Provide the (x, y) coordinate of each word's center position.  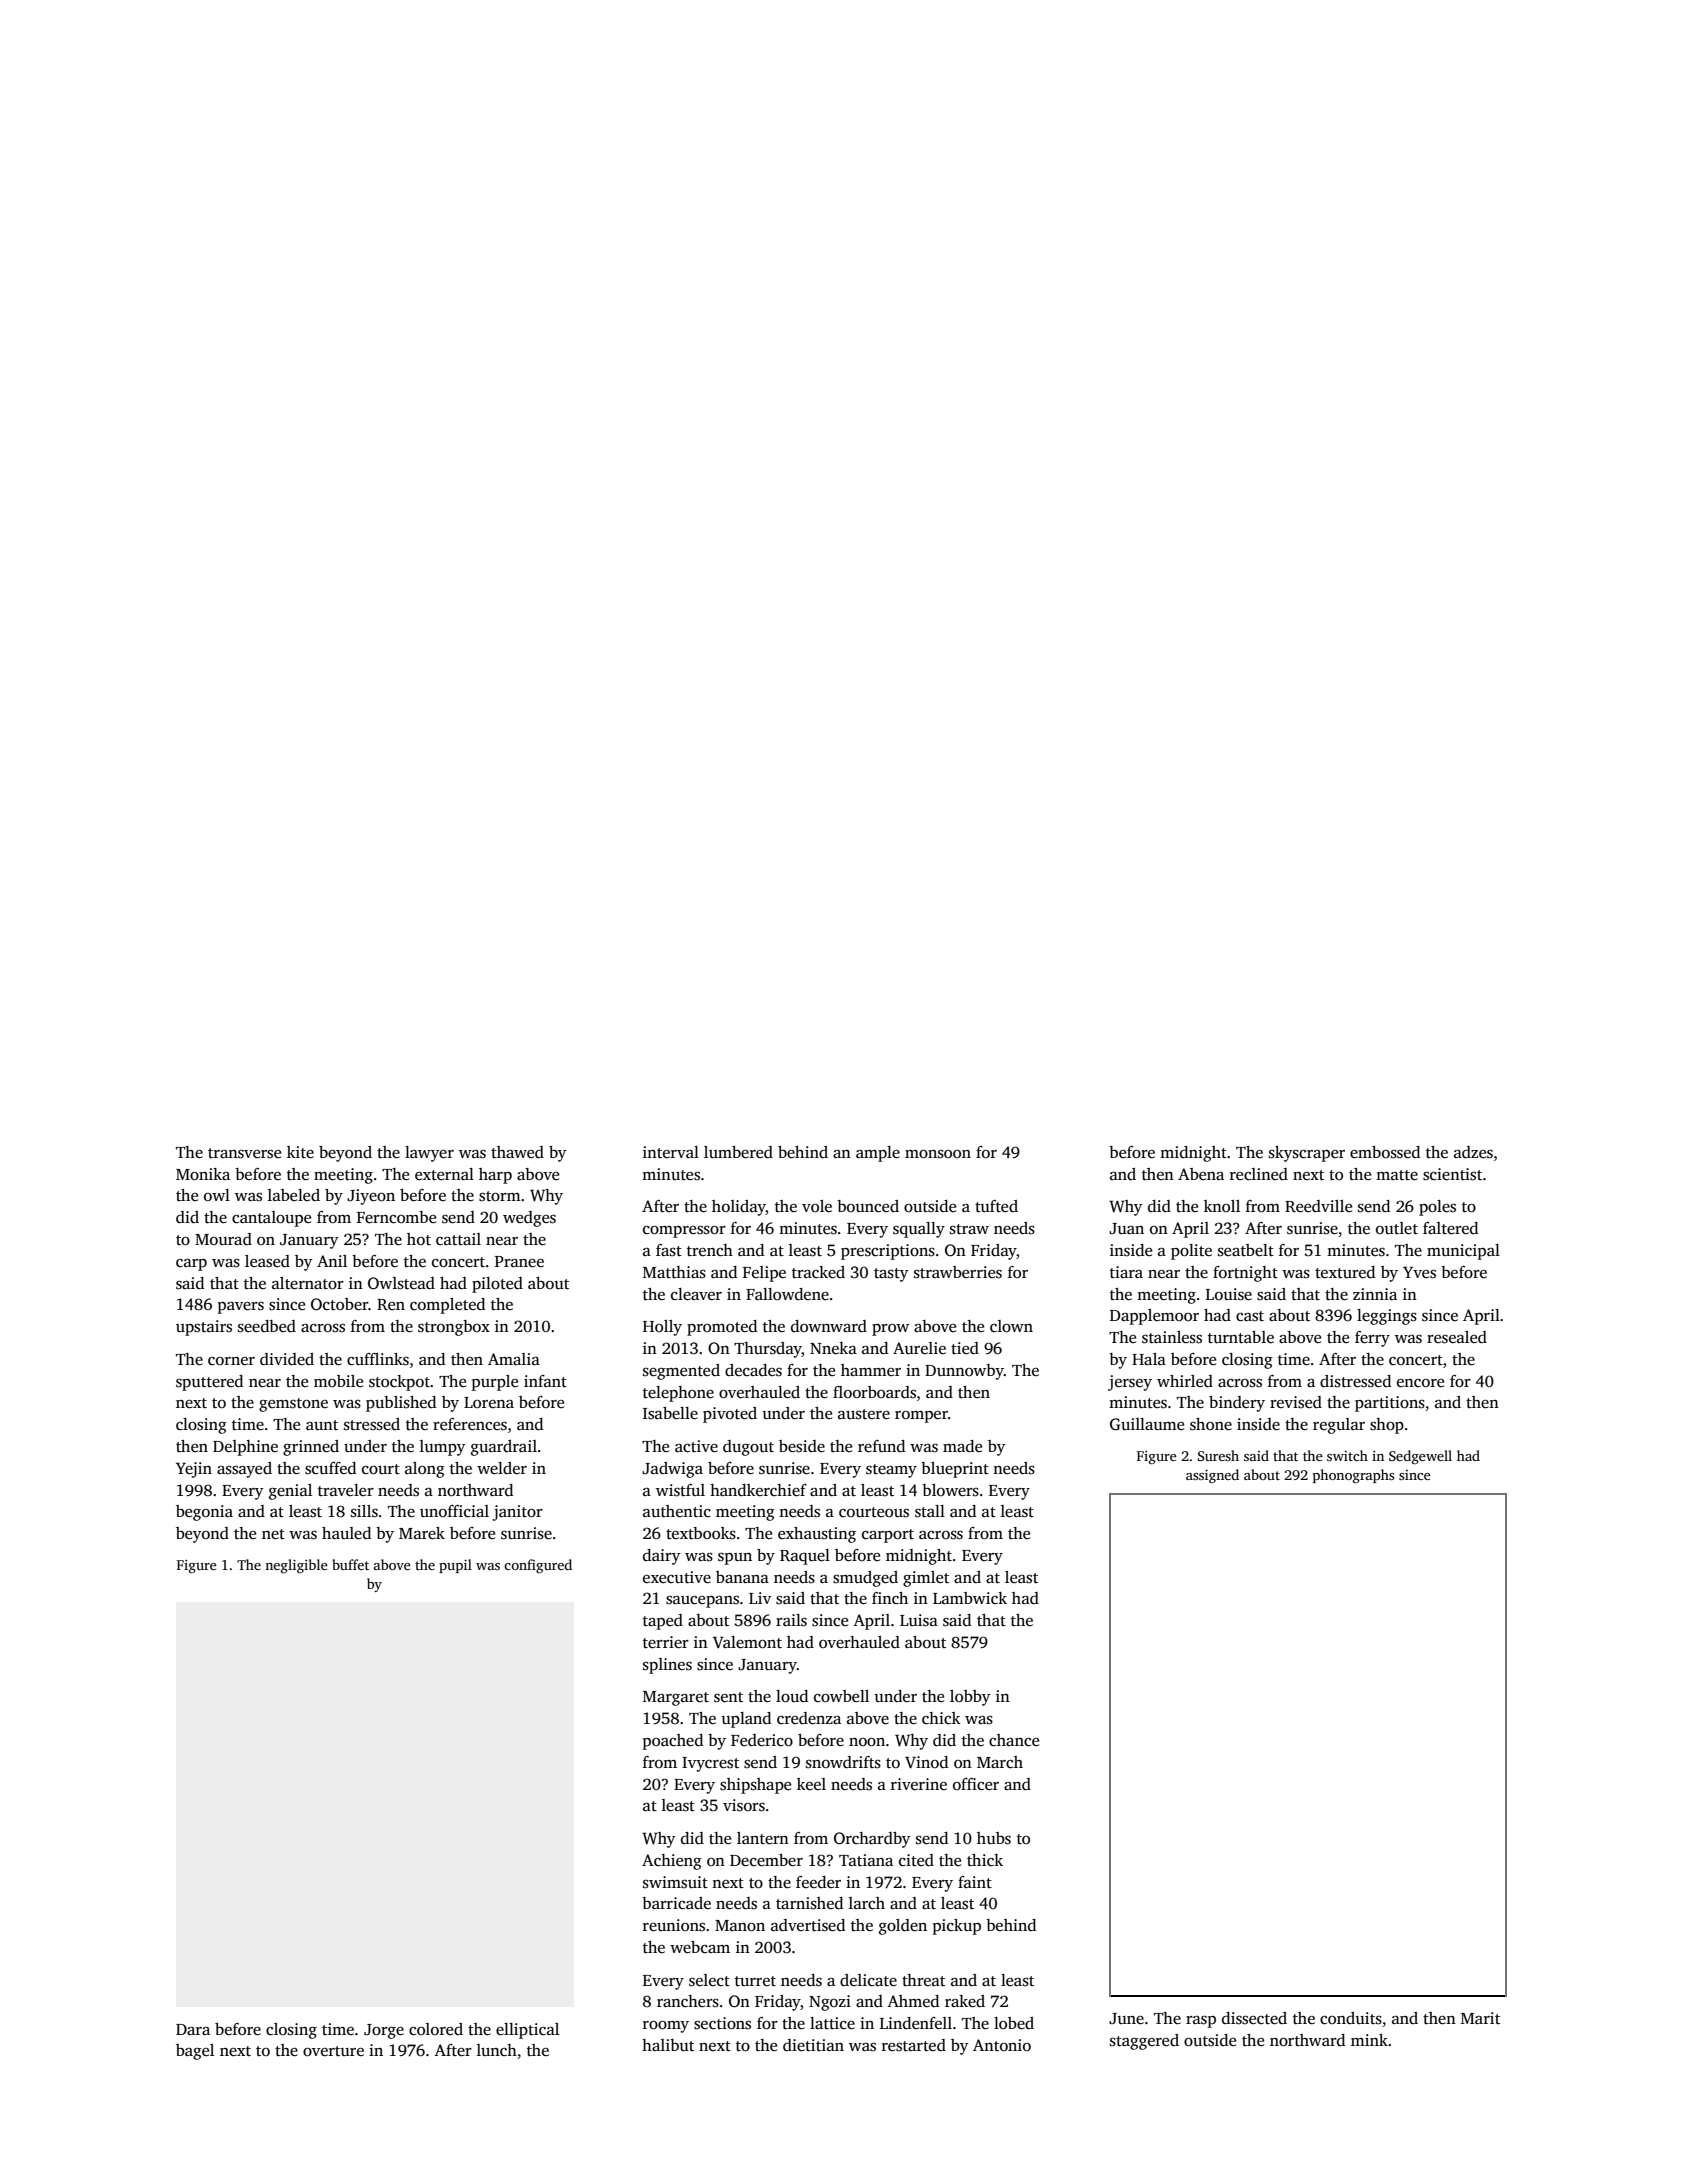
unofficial (454, 1511)
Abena (1201, 1174)
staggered (1144, 2042)
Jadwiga (672, 1470)
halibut (668, 2045)
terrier (666, 1642)
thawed (517, 1152)
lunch (497, 2050)
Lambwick (970, 1598)
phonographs (1353, 1476)
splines (667, 1666)
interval (671, 1152)
